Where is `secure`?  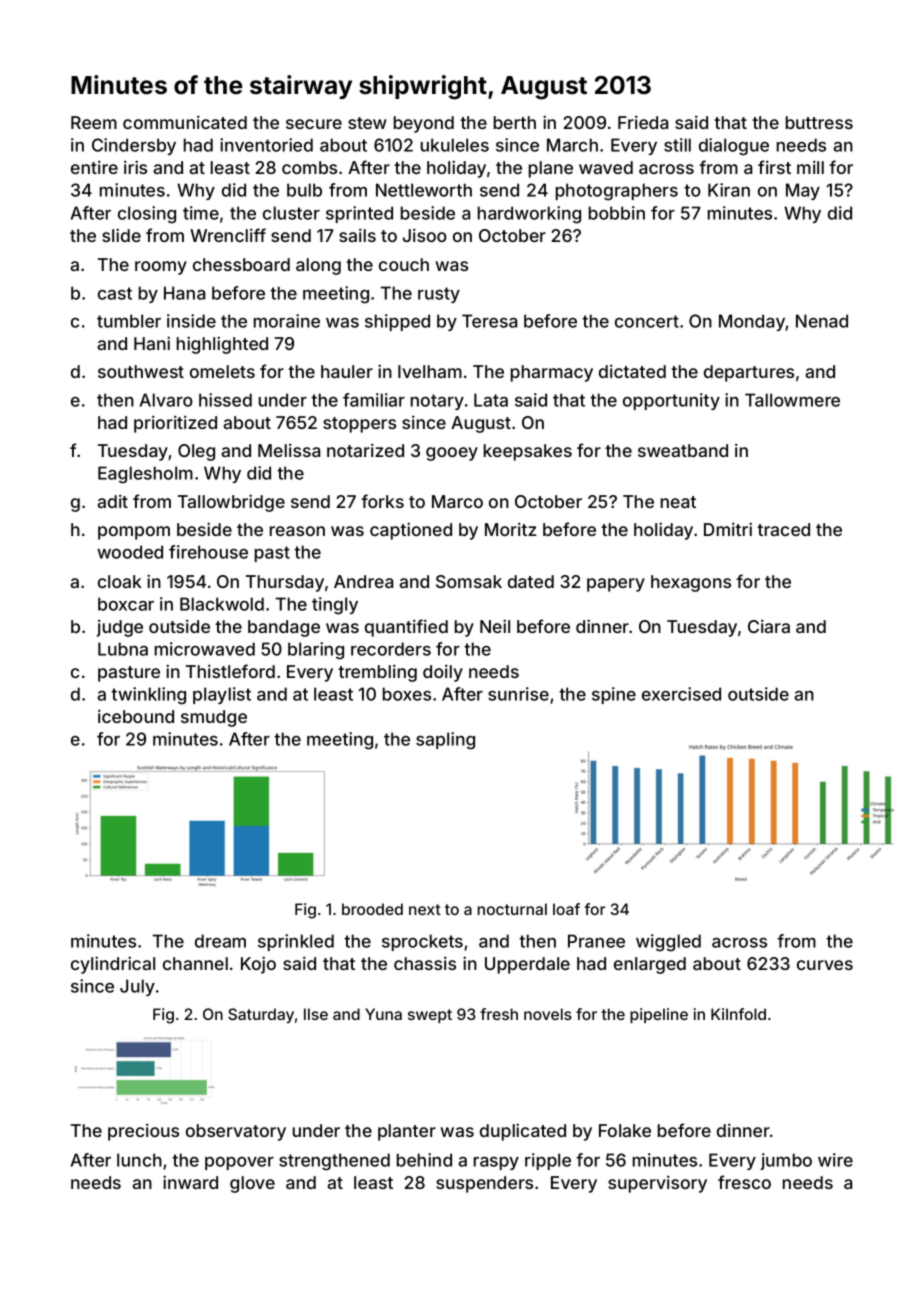 secure is located at coordinates (314, 124).
